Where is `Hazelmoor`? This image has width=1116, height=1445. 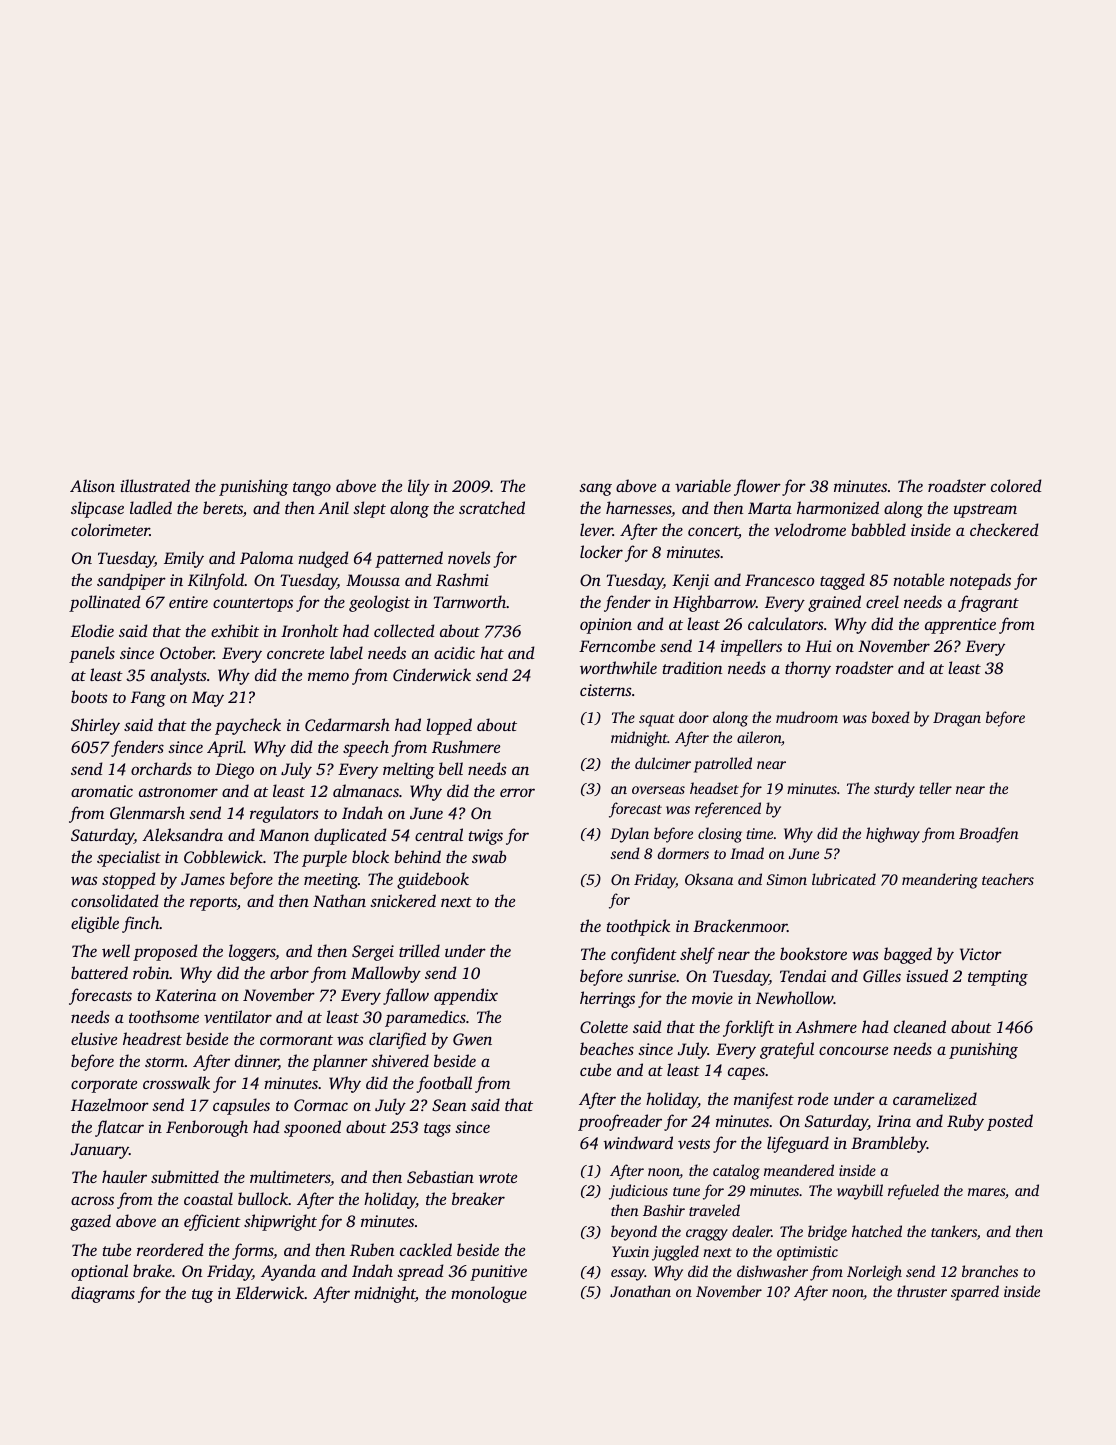
Hazelmoor is located at coordinates (110, 1104).
